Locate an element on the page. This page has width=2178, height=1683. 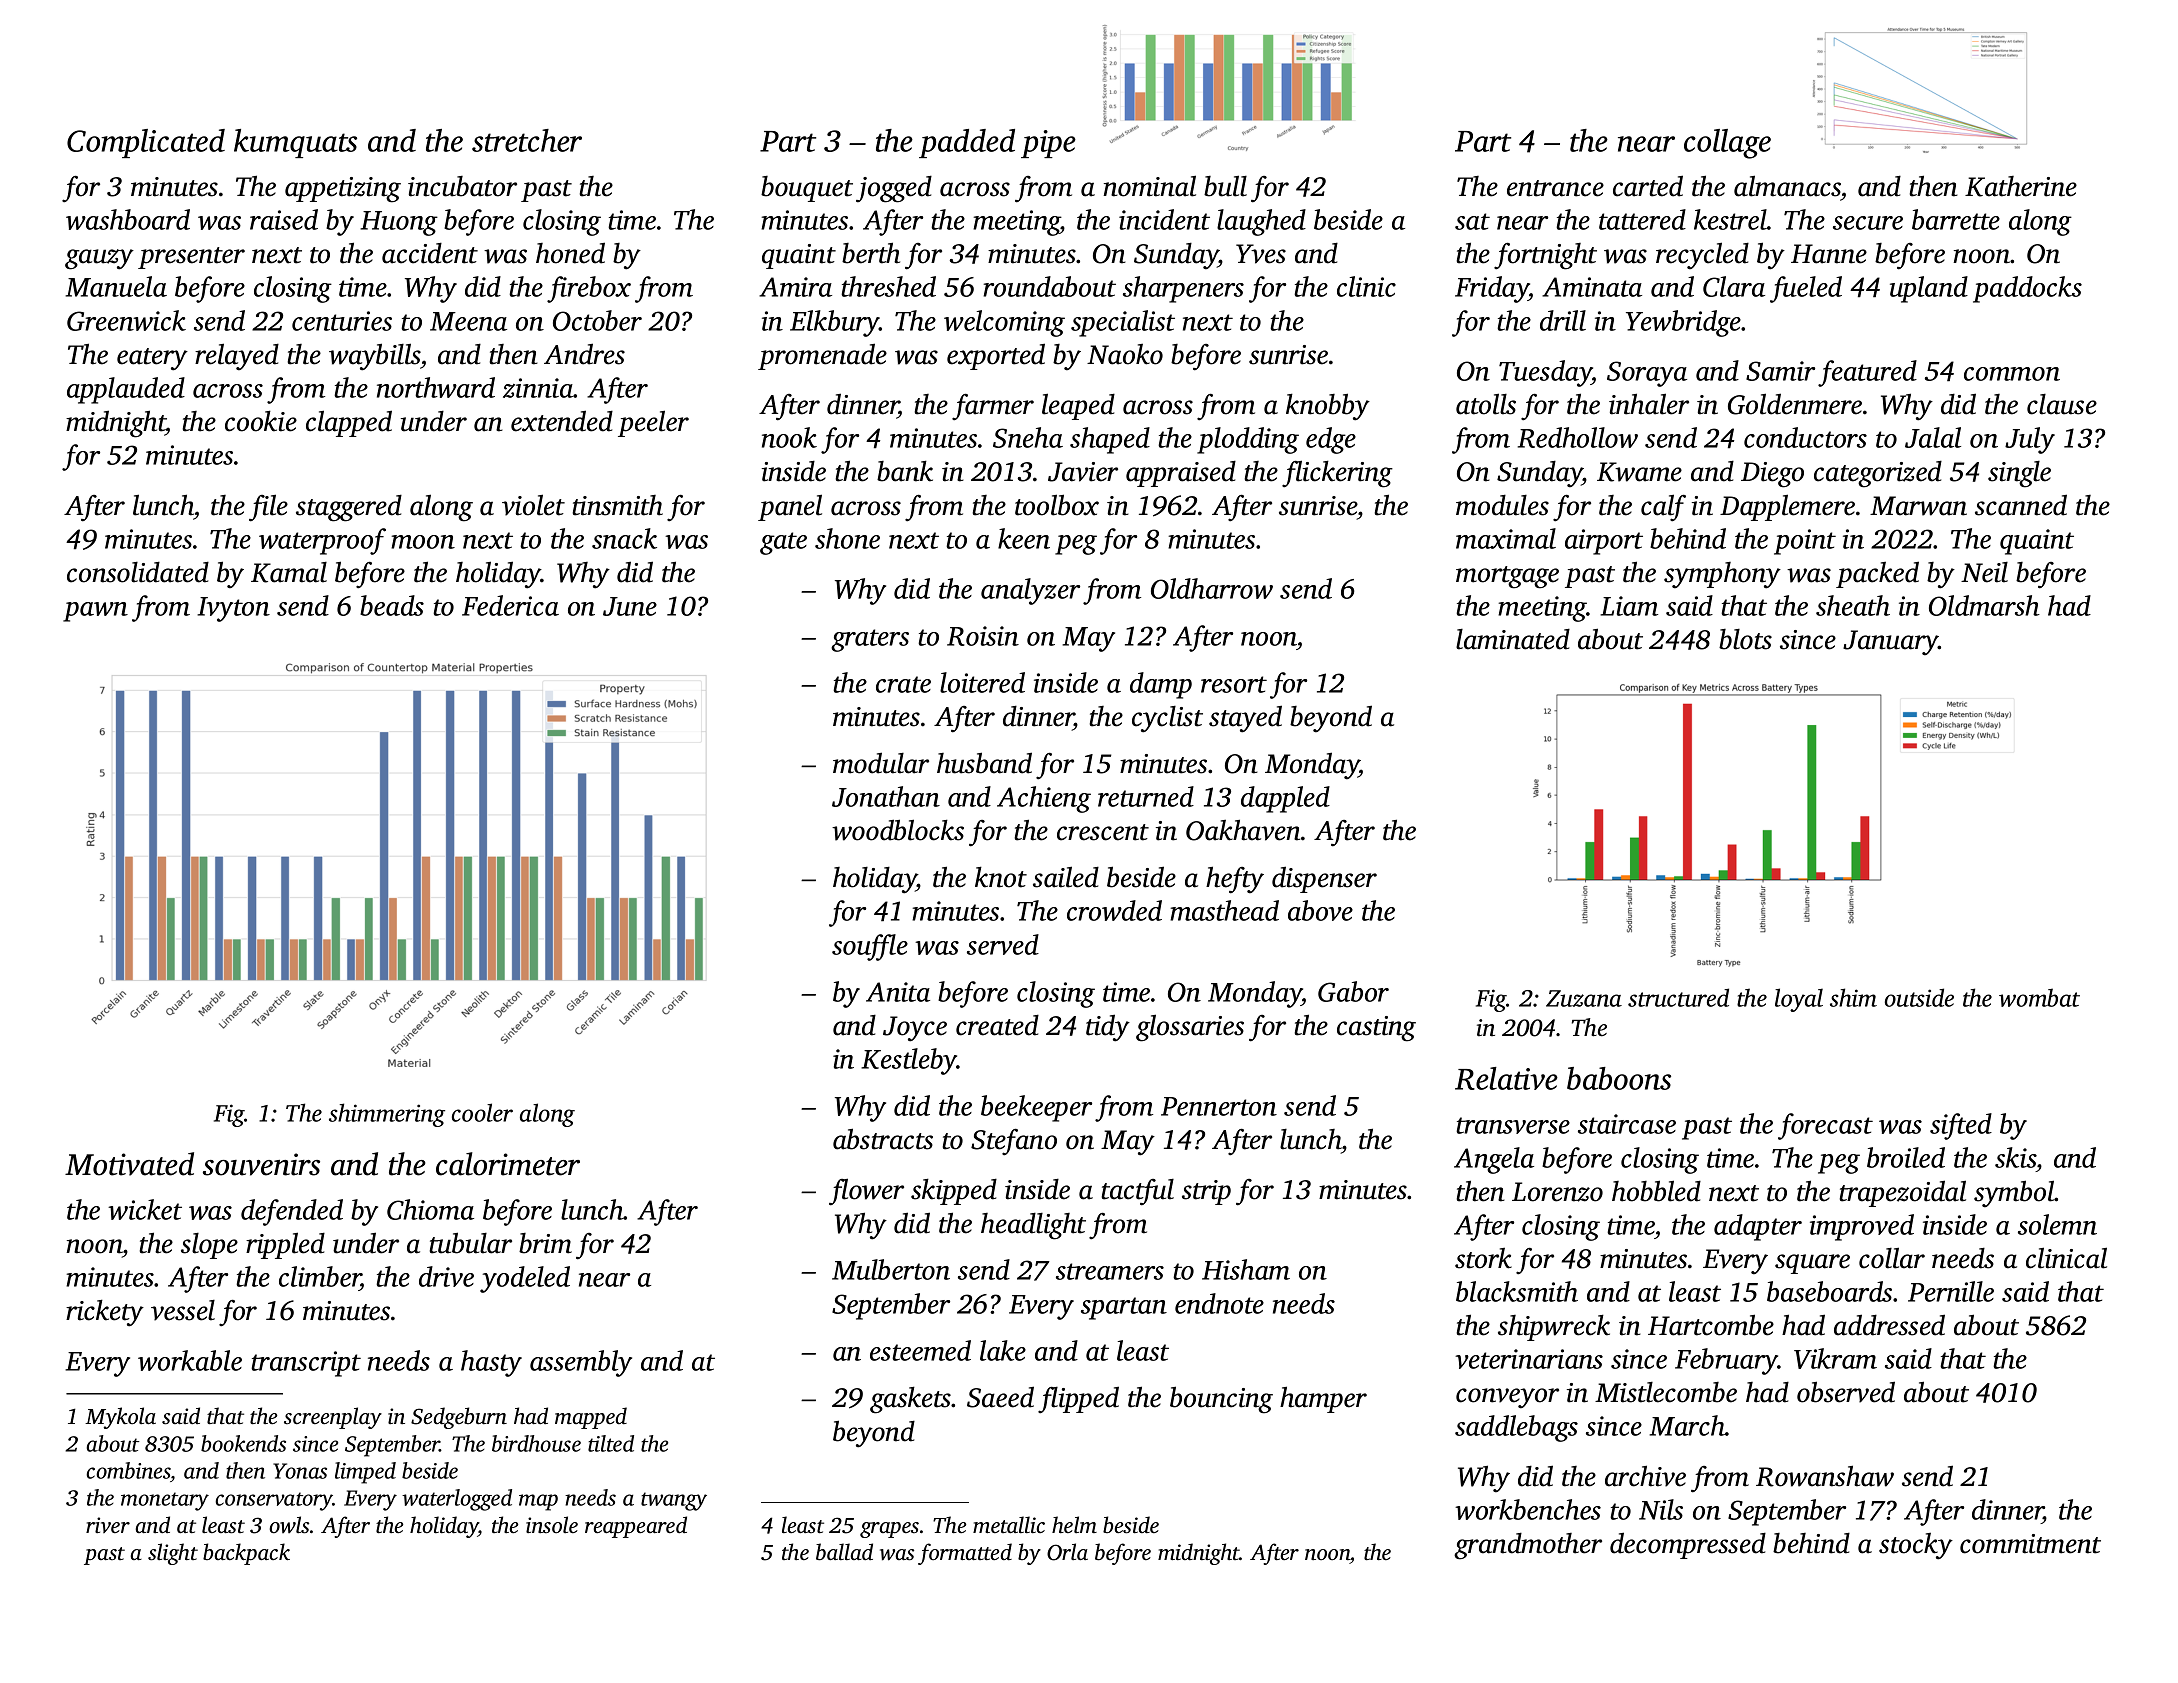
glossaries is located at coordinates (1190, 1028).
